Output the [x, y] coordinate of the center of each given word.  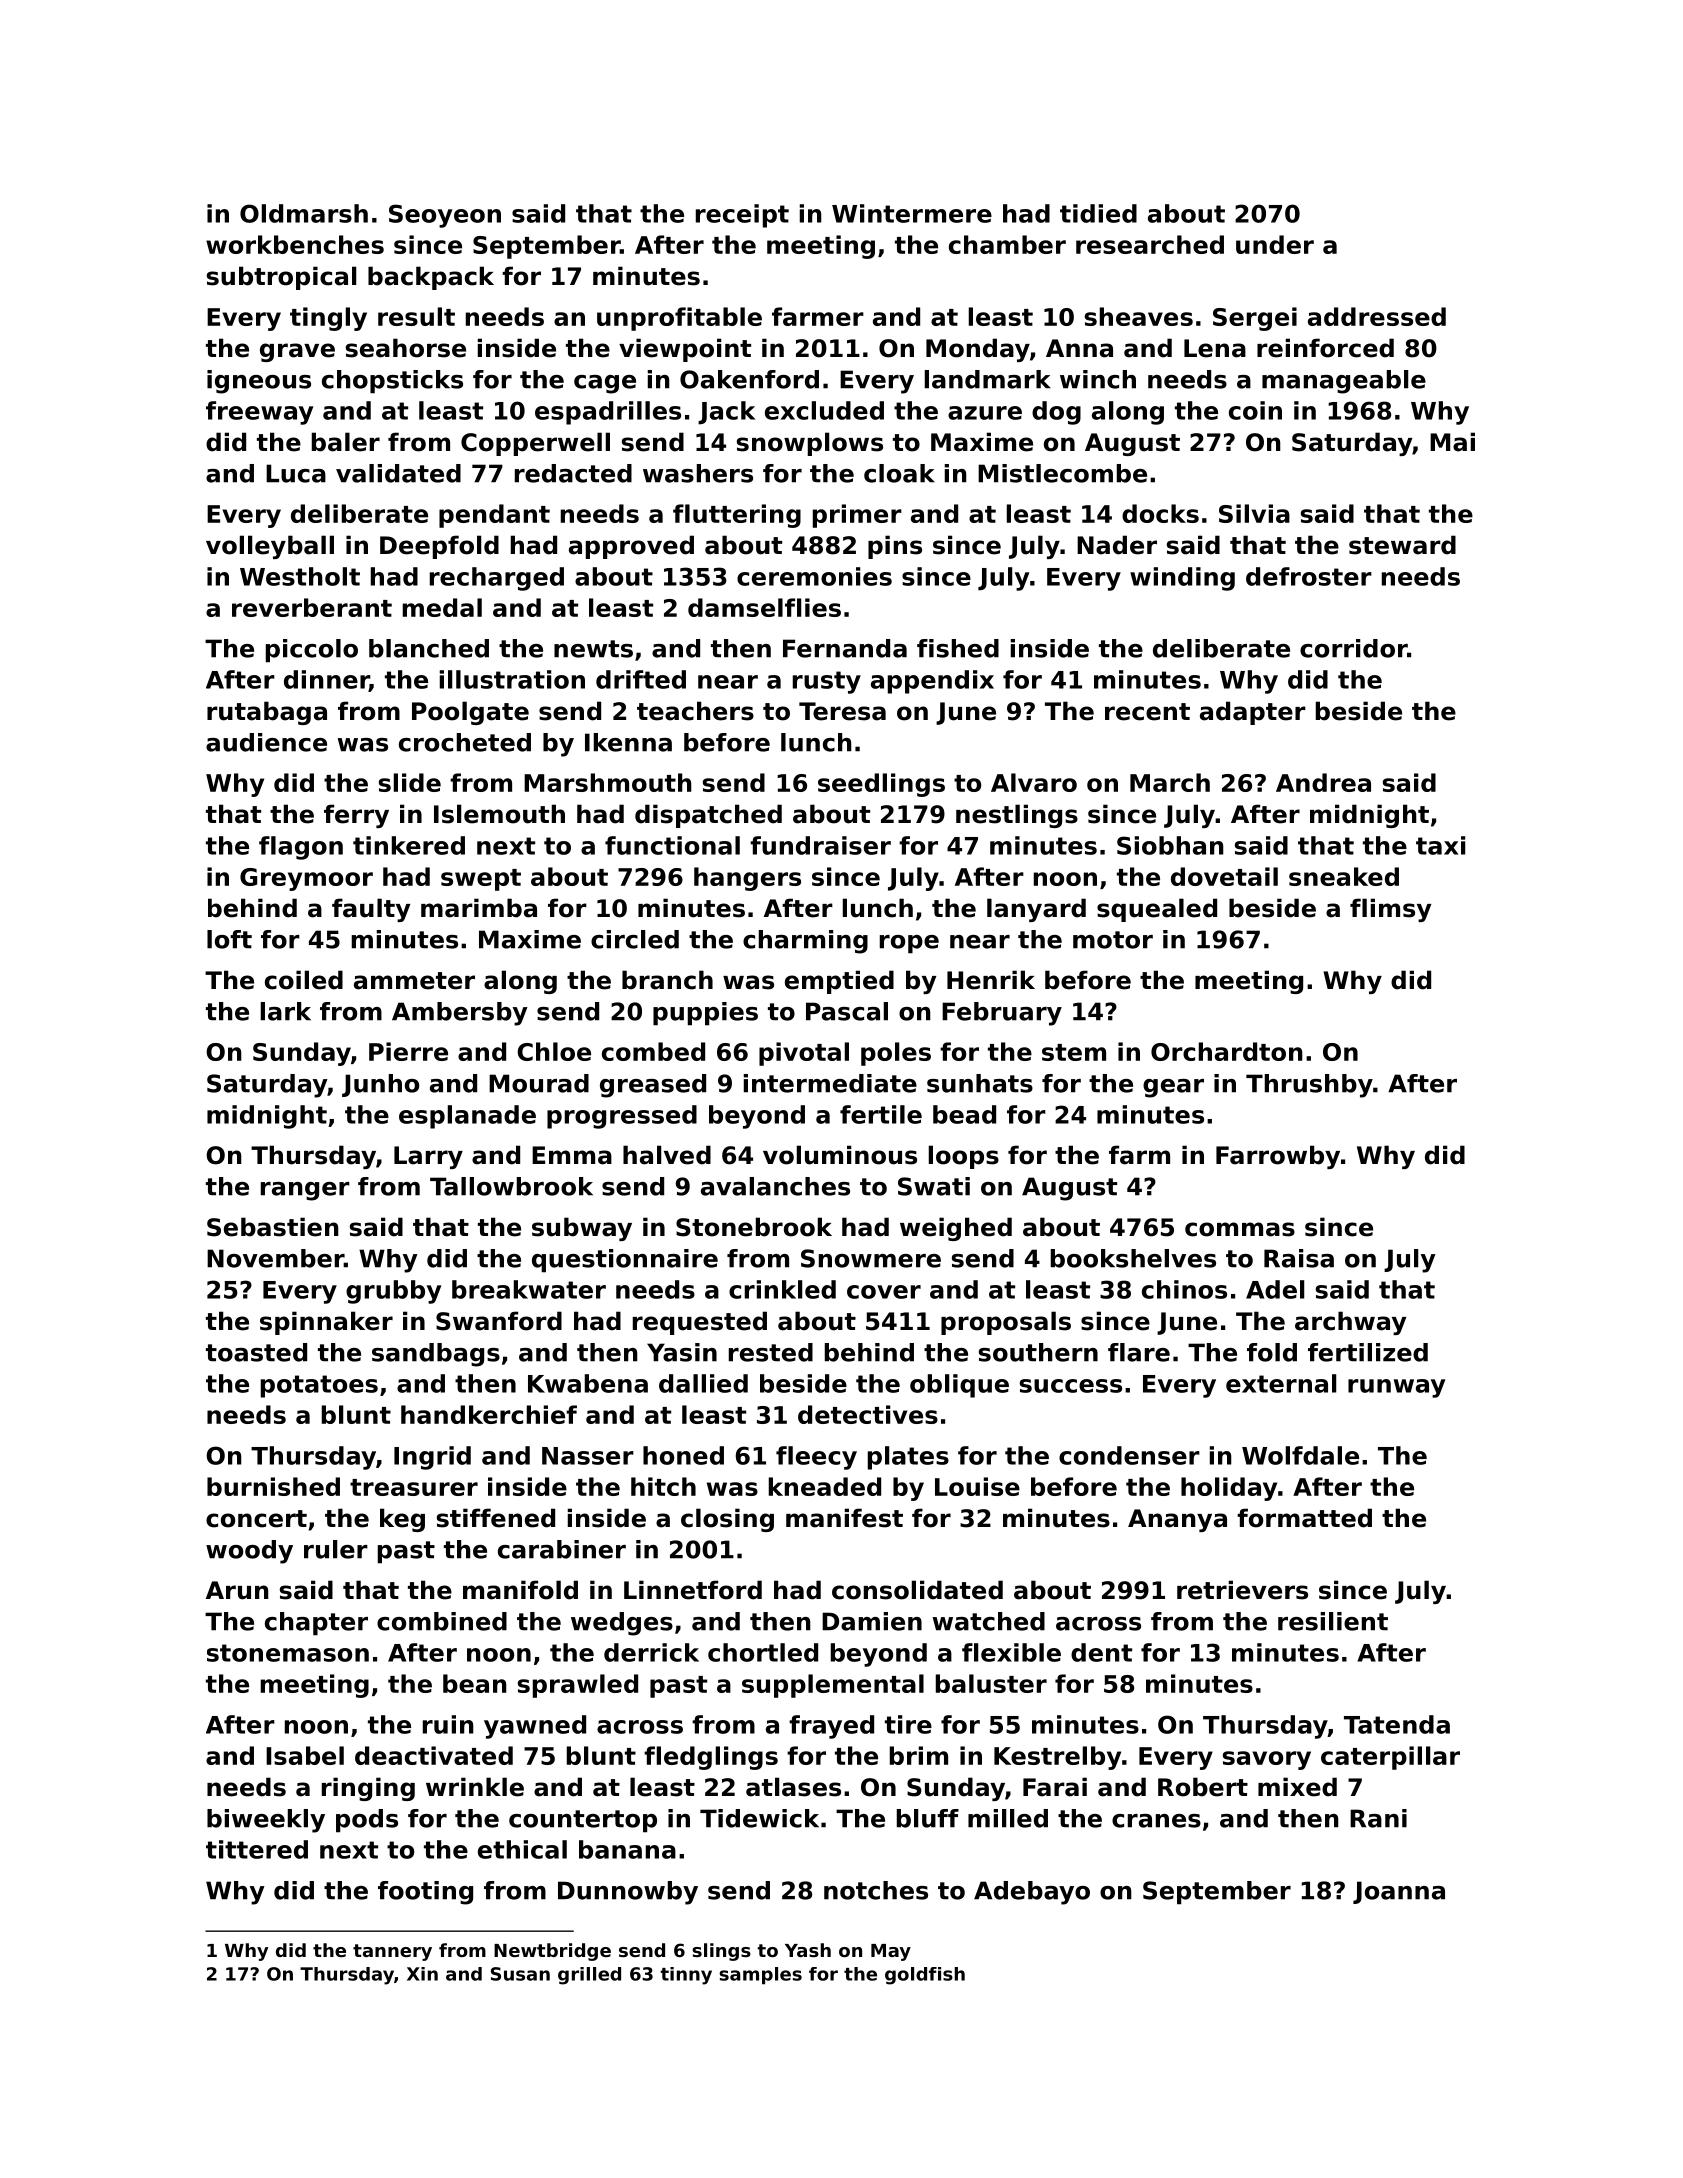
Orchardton [1227, 1051]
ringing [368, 1789]
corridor [1353, 648]
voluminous [840, 1155]
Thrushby [1309, 1086]
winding [1182, 579]
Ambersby [460, 1014]
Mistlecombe [1062, 473]
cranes [1156, 1821]
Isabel [305, 1755]
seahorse [406, 348]
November [275, 1258]
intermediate [830, 1083]
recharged [497, 579]
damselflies [764, 607]
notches [876, 1890]
